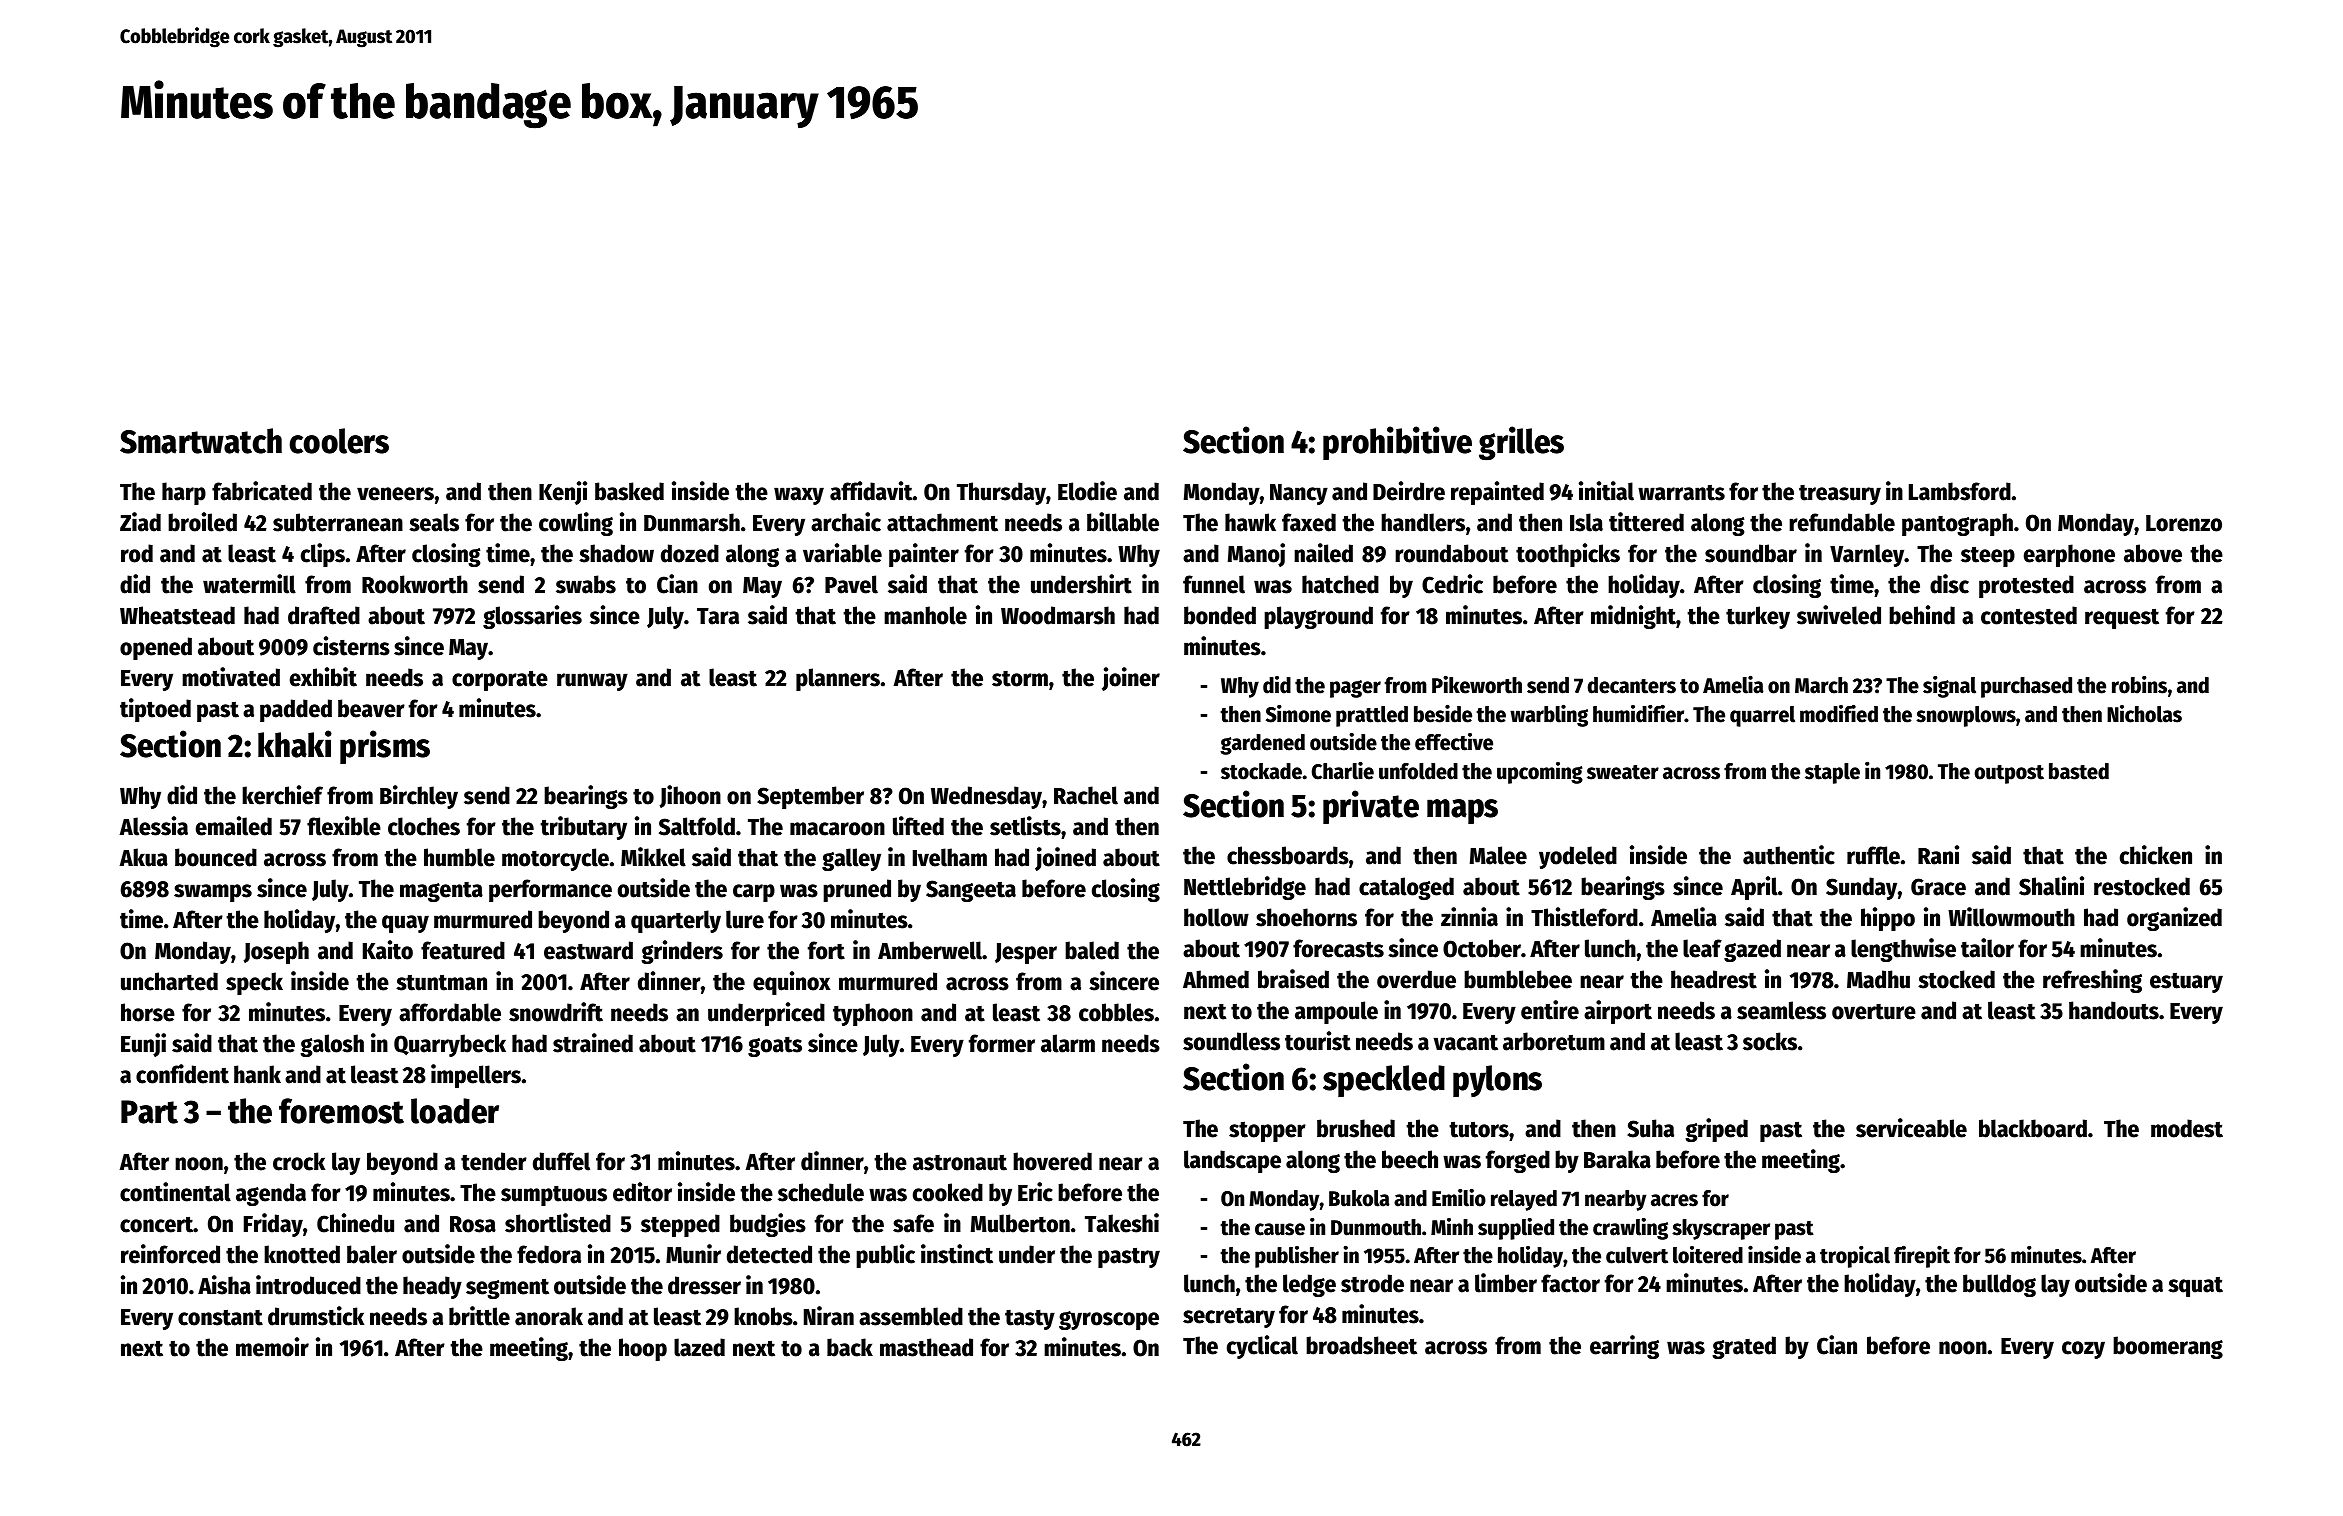  I want to click on painter, so click(924, 555).
